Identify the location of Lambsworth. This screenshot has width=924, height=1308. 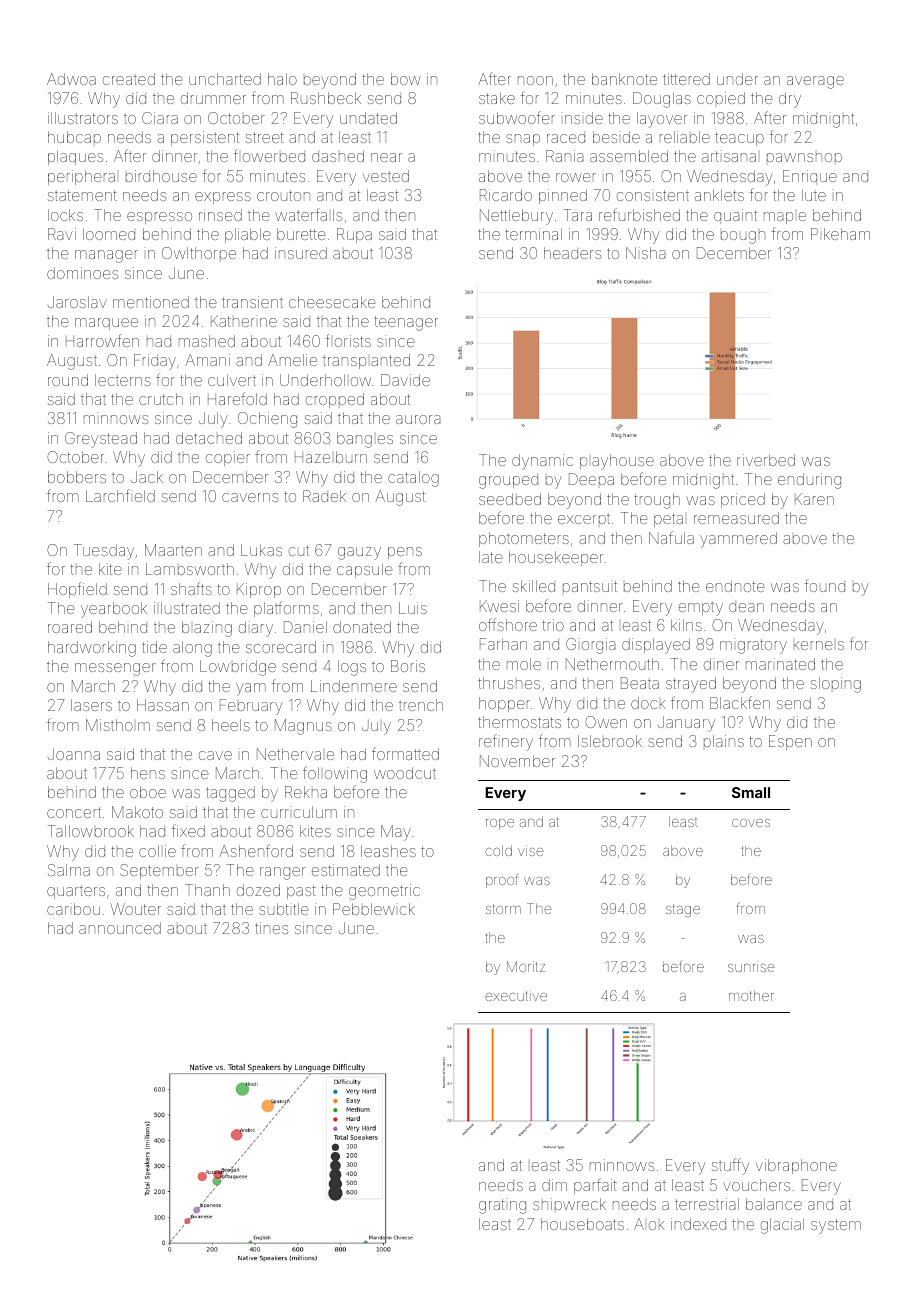
(190, 569).
